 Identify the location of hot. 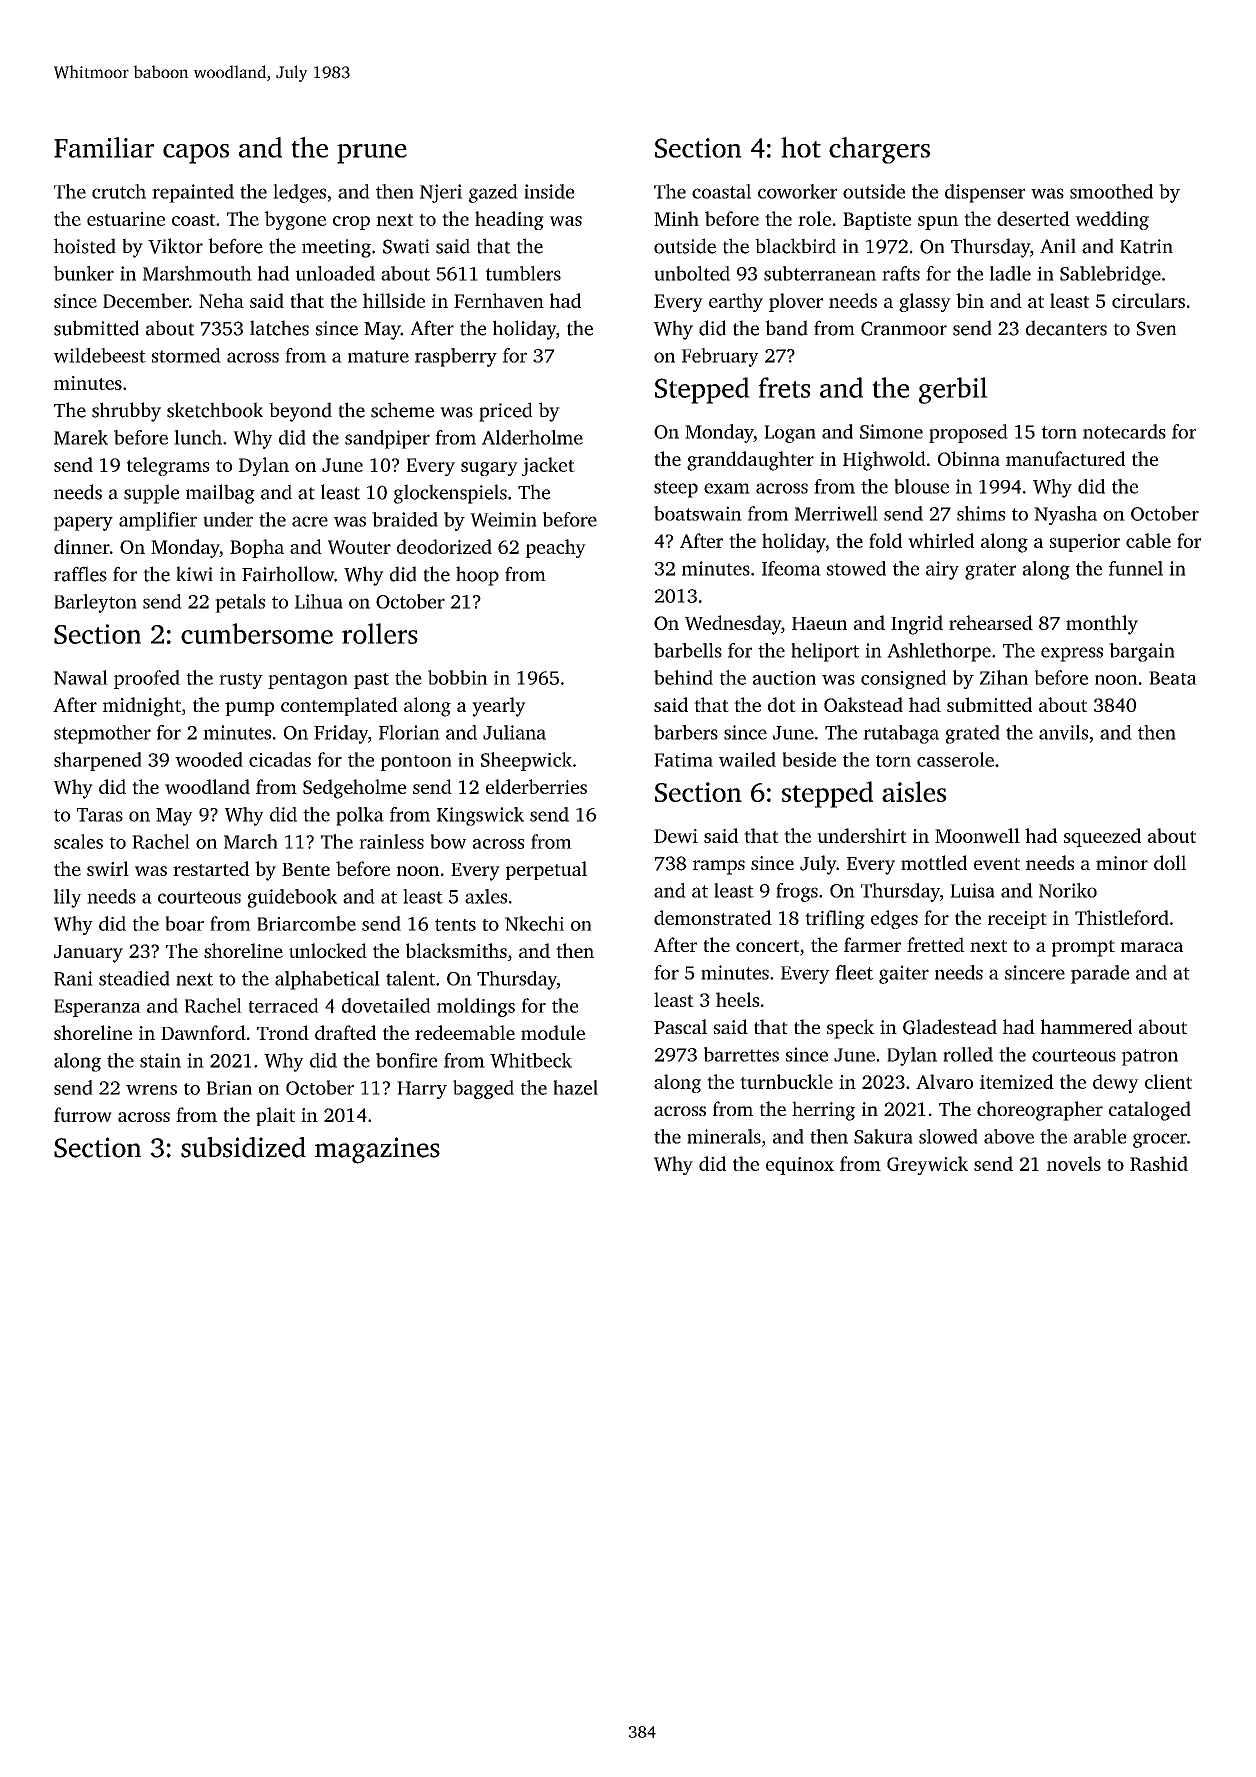
(801, 147).
